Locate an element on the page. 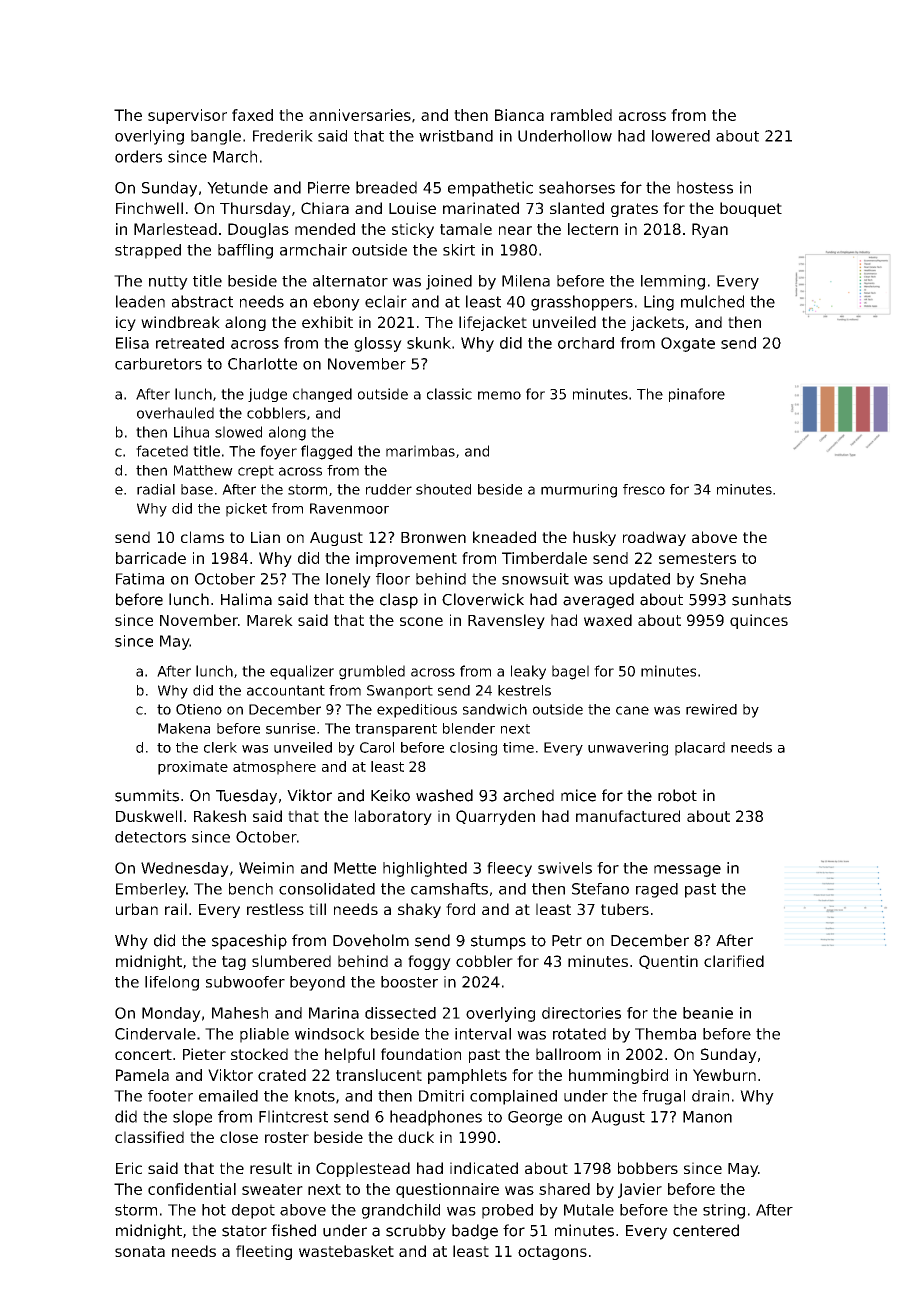 The width and height of the page is (908, 1316). Halima is located at coordinates (246, 599).
